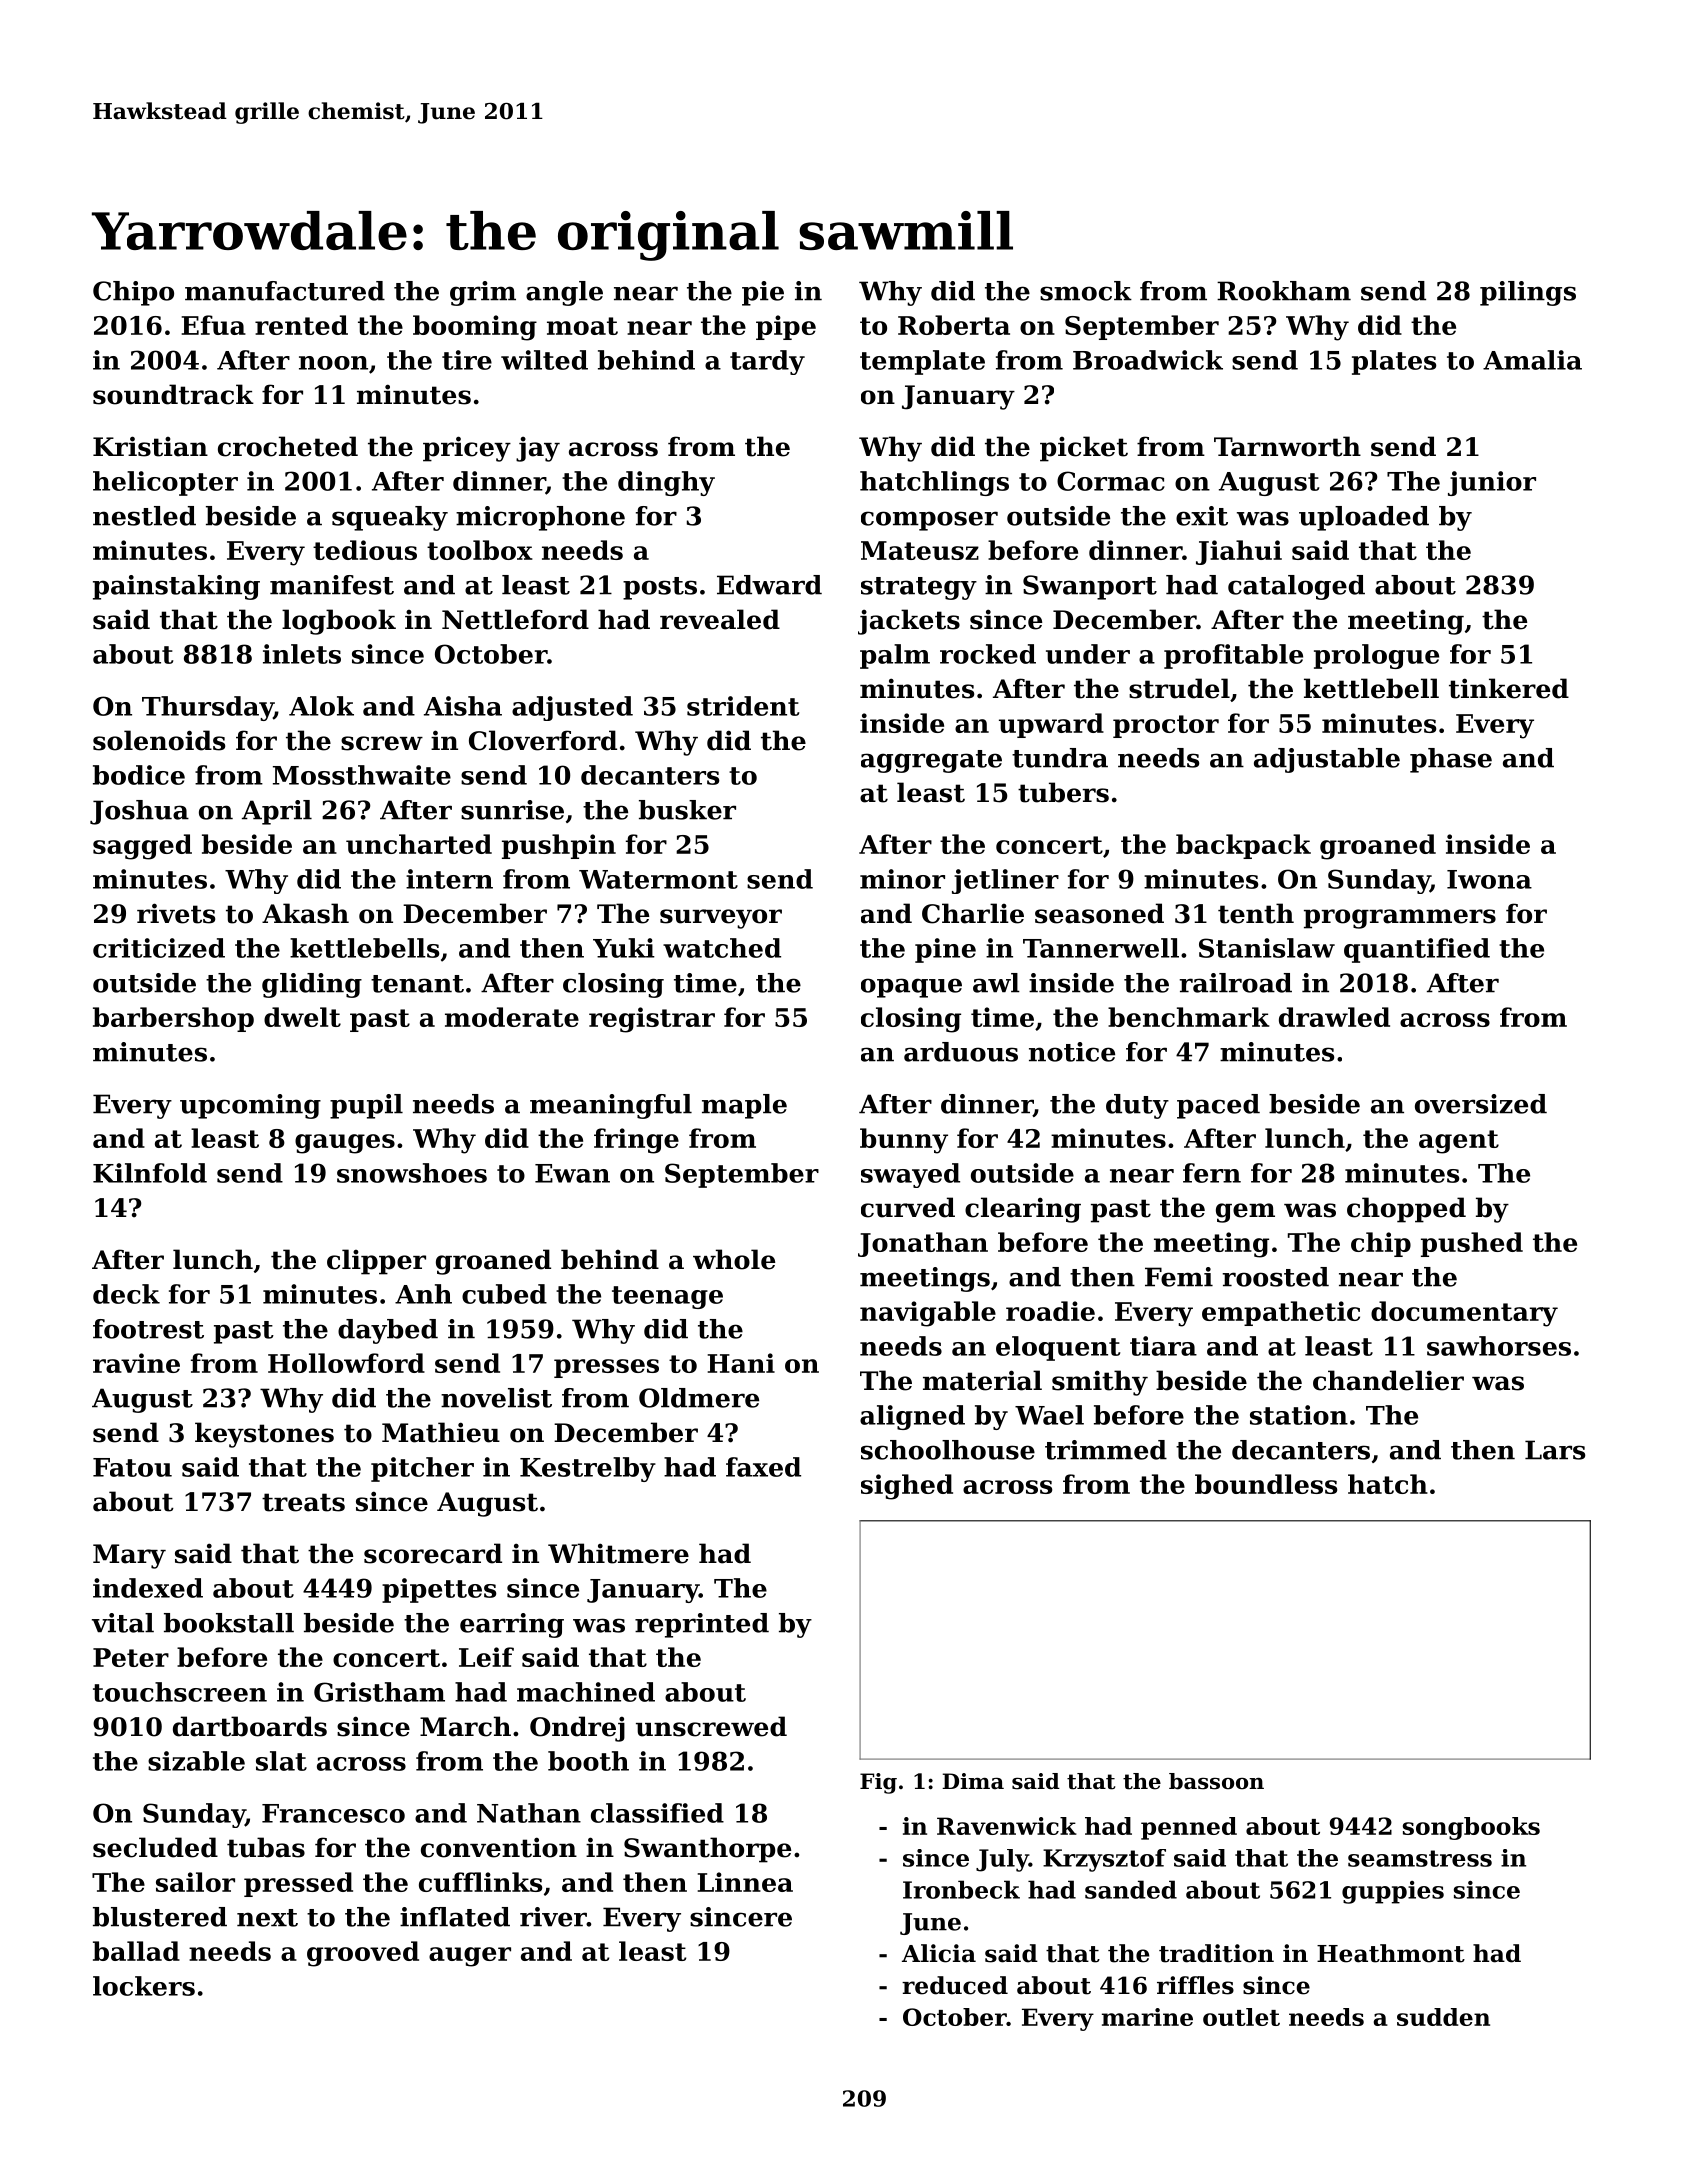 Image resolution: width=1683 pixels, height=2178 pixels. What do you see at coordinates (150, 446) in the screenshot?
I see `Kristian` at bounding box center [150, 446].
